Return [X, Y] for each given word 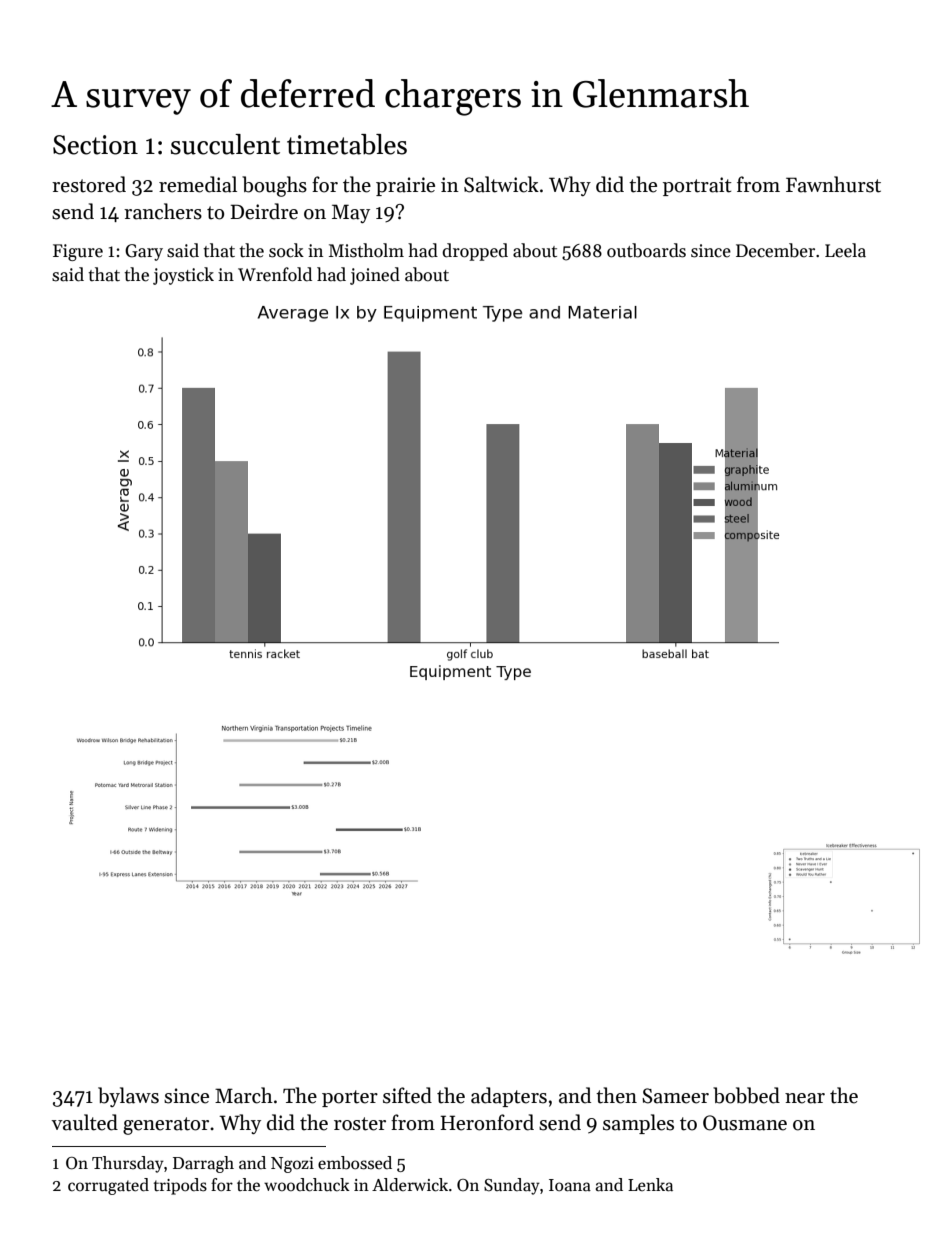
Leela [845, 250]
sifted [407, 1095]
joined [375, 276]
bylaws [128, 1097]
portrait [697, 186]
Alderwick [410, 1185]
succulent [225, 144]
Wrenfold [275, 274]
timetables [347, 144]
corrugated [108, 1186]
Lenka [650, 1185]
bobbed [746, 1095]
